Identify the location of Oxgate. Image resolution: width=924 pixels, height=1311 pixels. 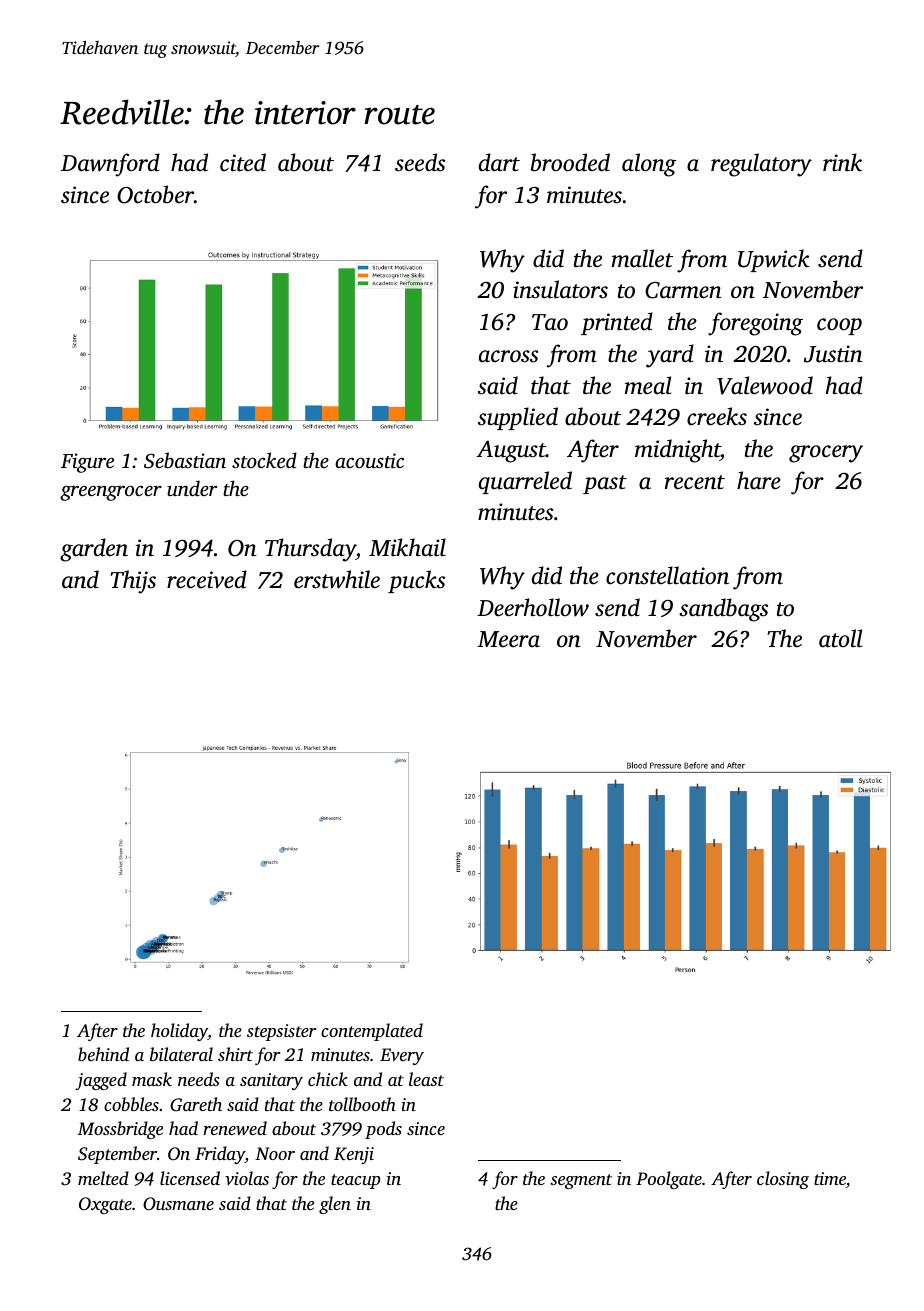
(105, 1205).
